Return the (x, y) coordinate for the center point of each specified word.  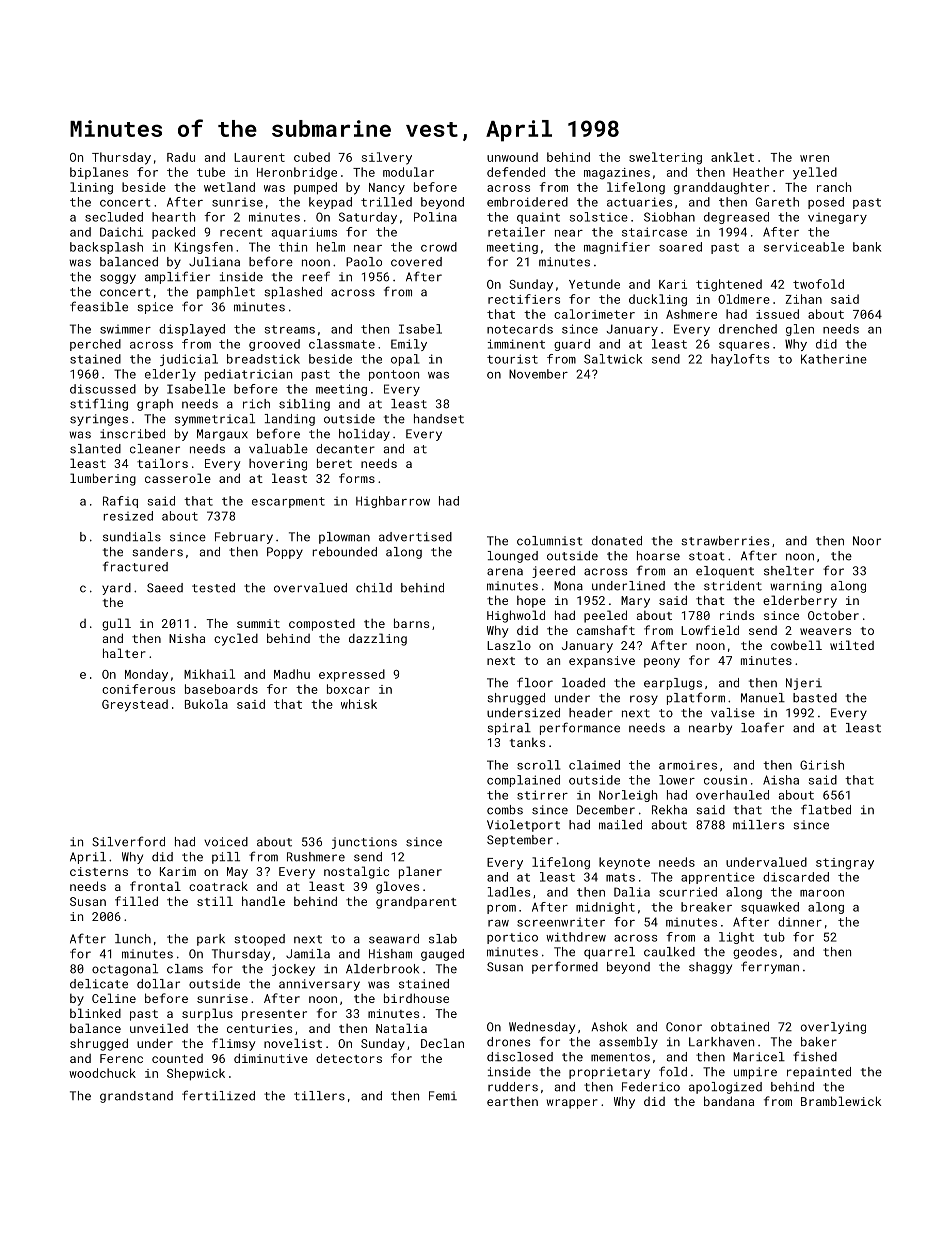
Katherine (834, 359)
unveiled (159, 1028)
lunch (133, 939)
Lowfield (710, 630)
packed (173, 233)
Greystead (135, 705)
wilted (852, 645)
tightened (729, 285)
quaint (538, 218)
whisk (359, 704)
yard (116, 589)
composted (322, 624)
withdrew (576, 937)
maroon (822, 893)
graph (155, 405)
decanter (345, 449)
